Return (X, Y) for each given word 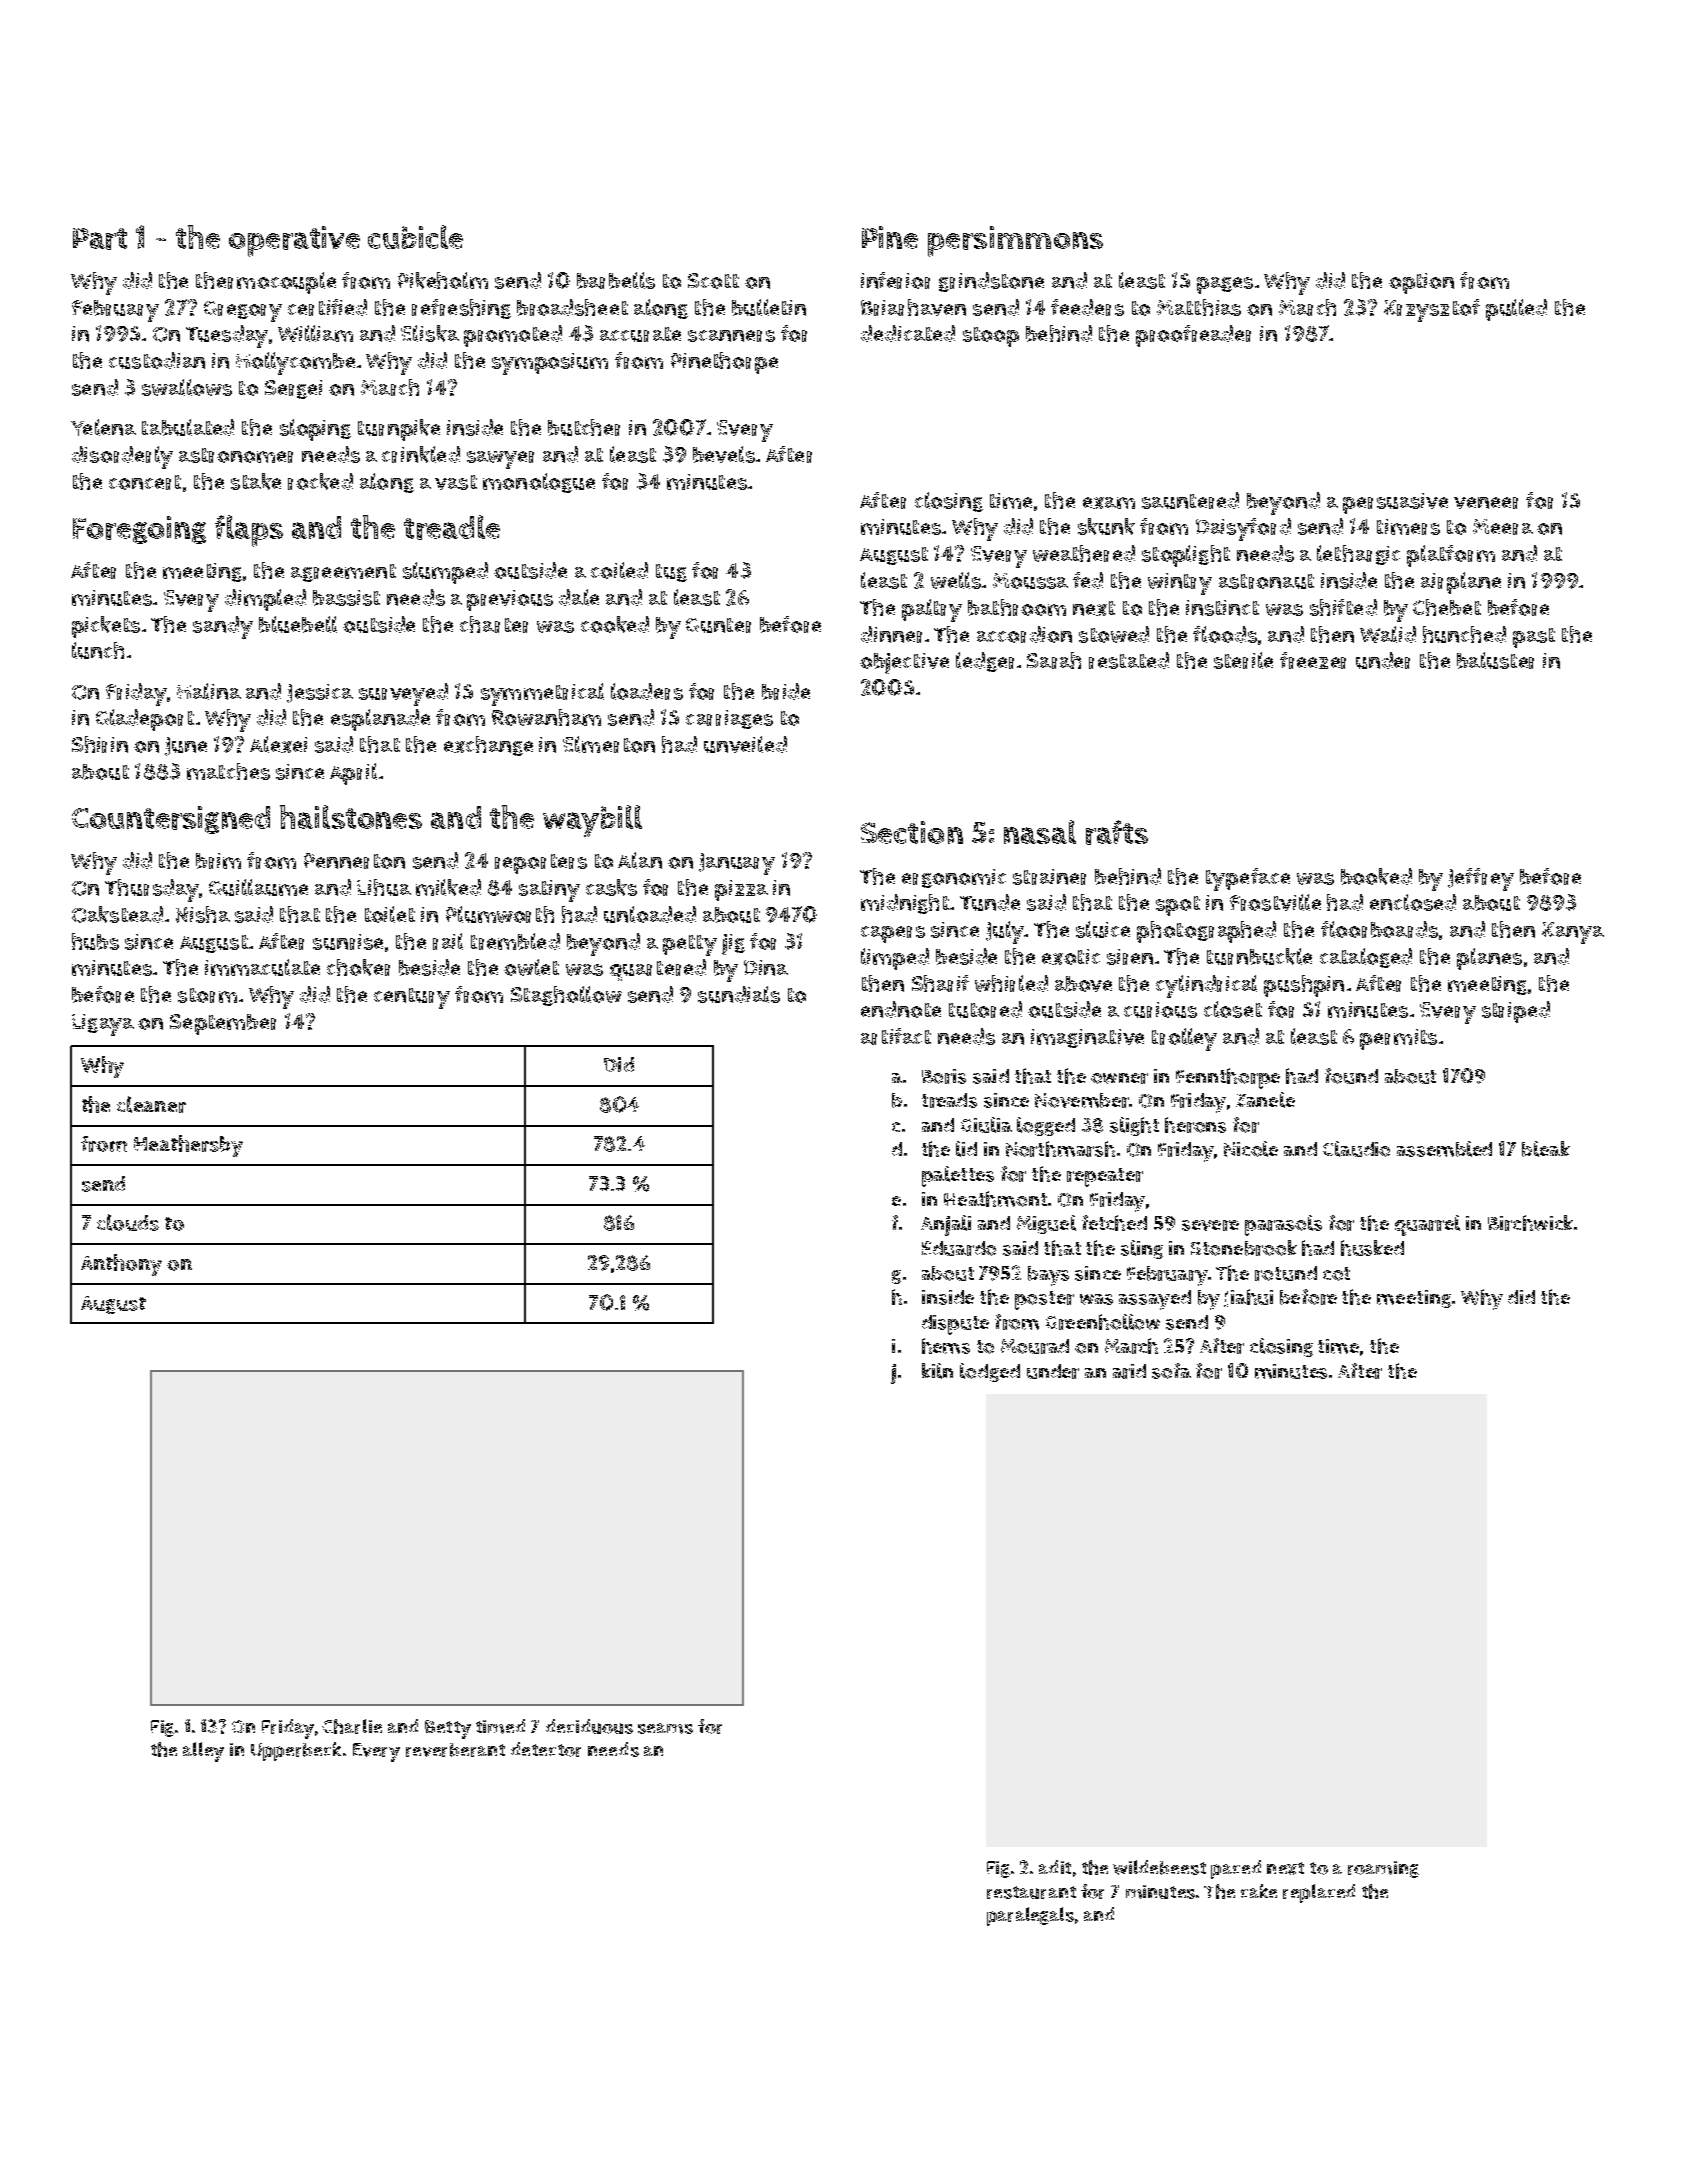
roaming (1383, 1869)
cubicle (415, 237)
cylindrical (1206, 986)
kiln (937, 1371)
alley (203, 1752)
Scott (713, 281)
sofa (1171, 1371)
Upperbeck (296, 1751)
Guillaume (258, 887)
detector (546, 1749)
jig (733, 944)
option (1421, 283)
